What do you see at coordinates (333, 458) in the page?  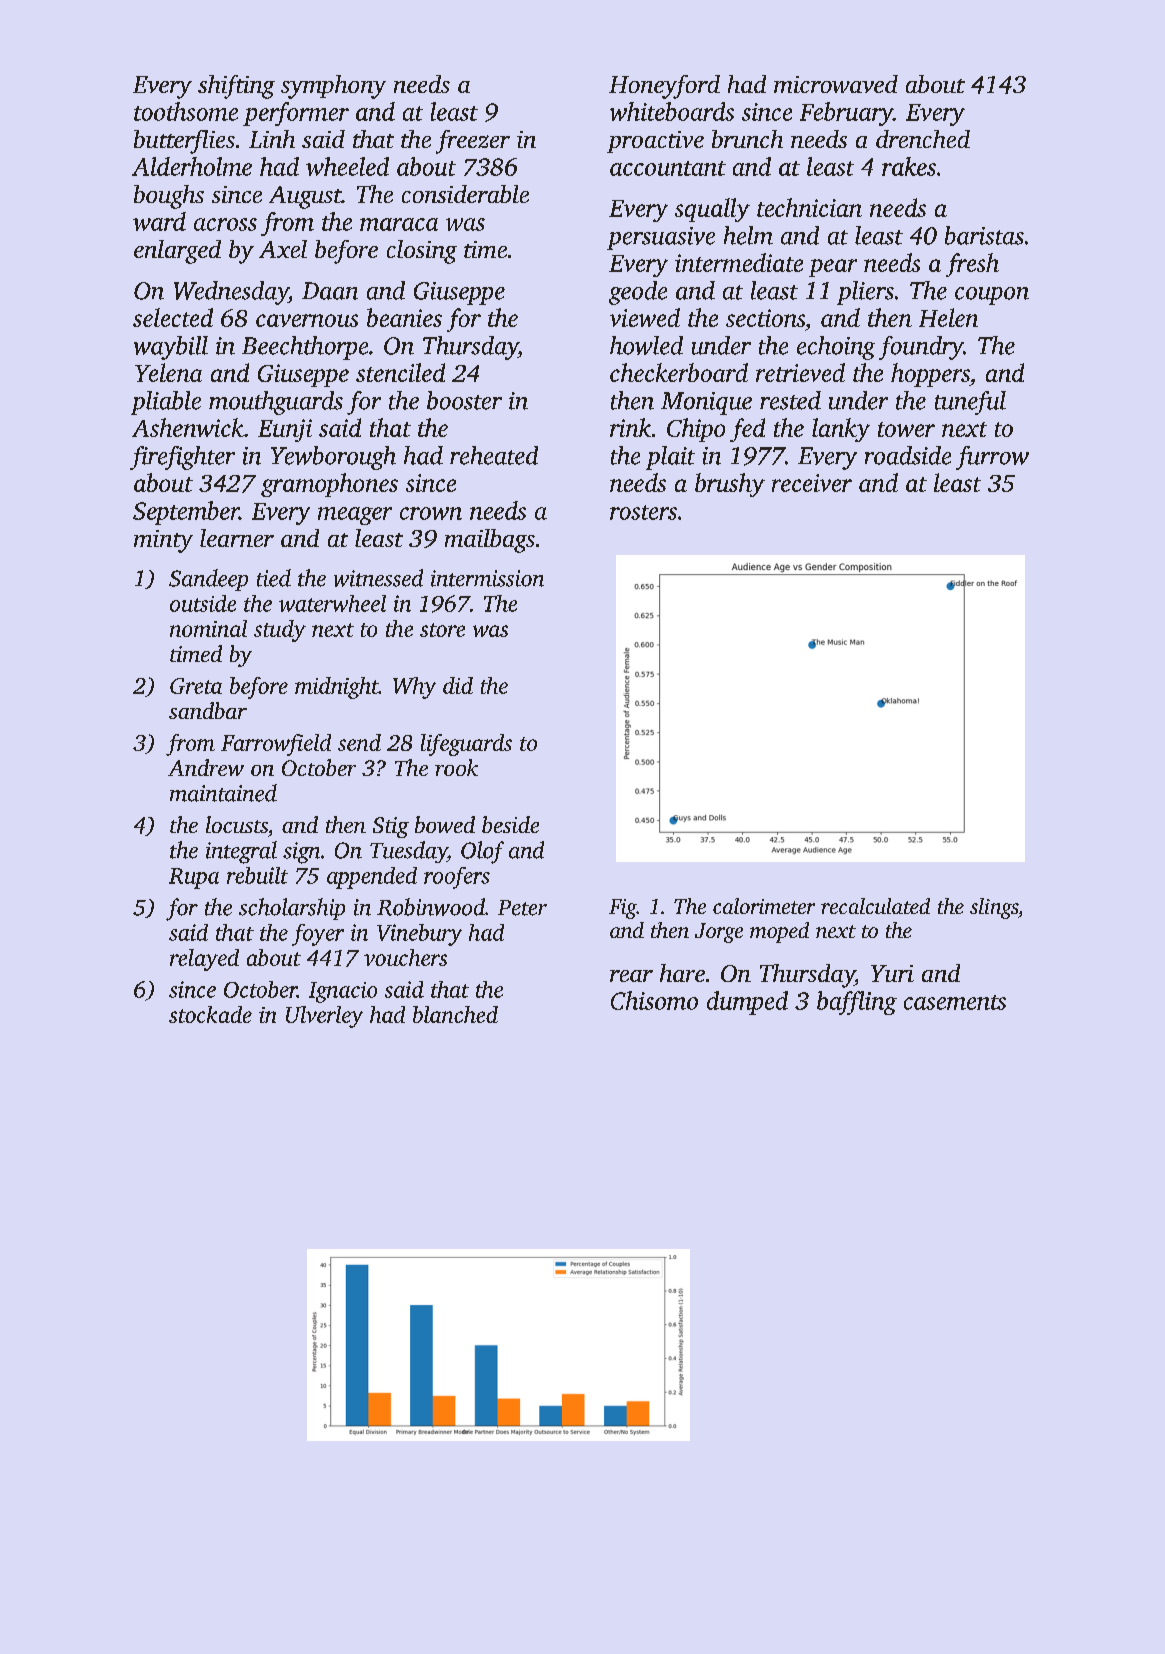 I see `Yewborough` at bounding box center [333, 458].
